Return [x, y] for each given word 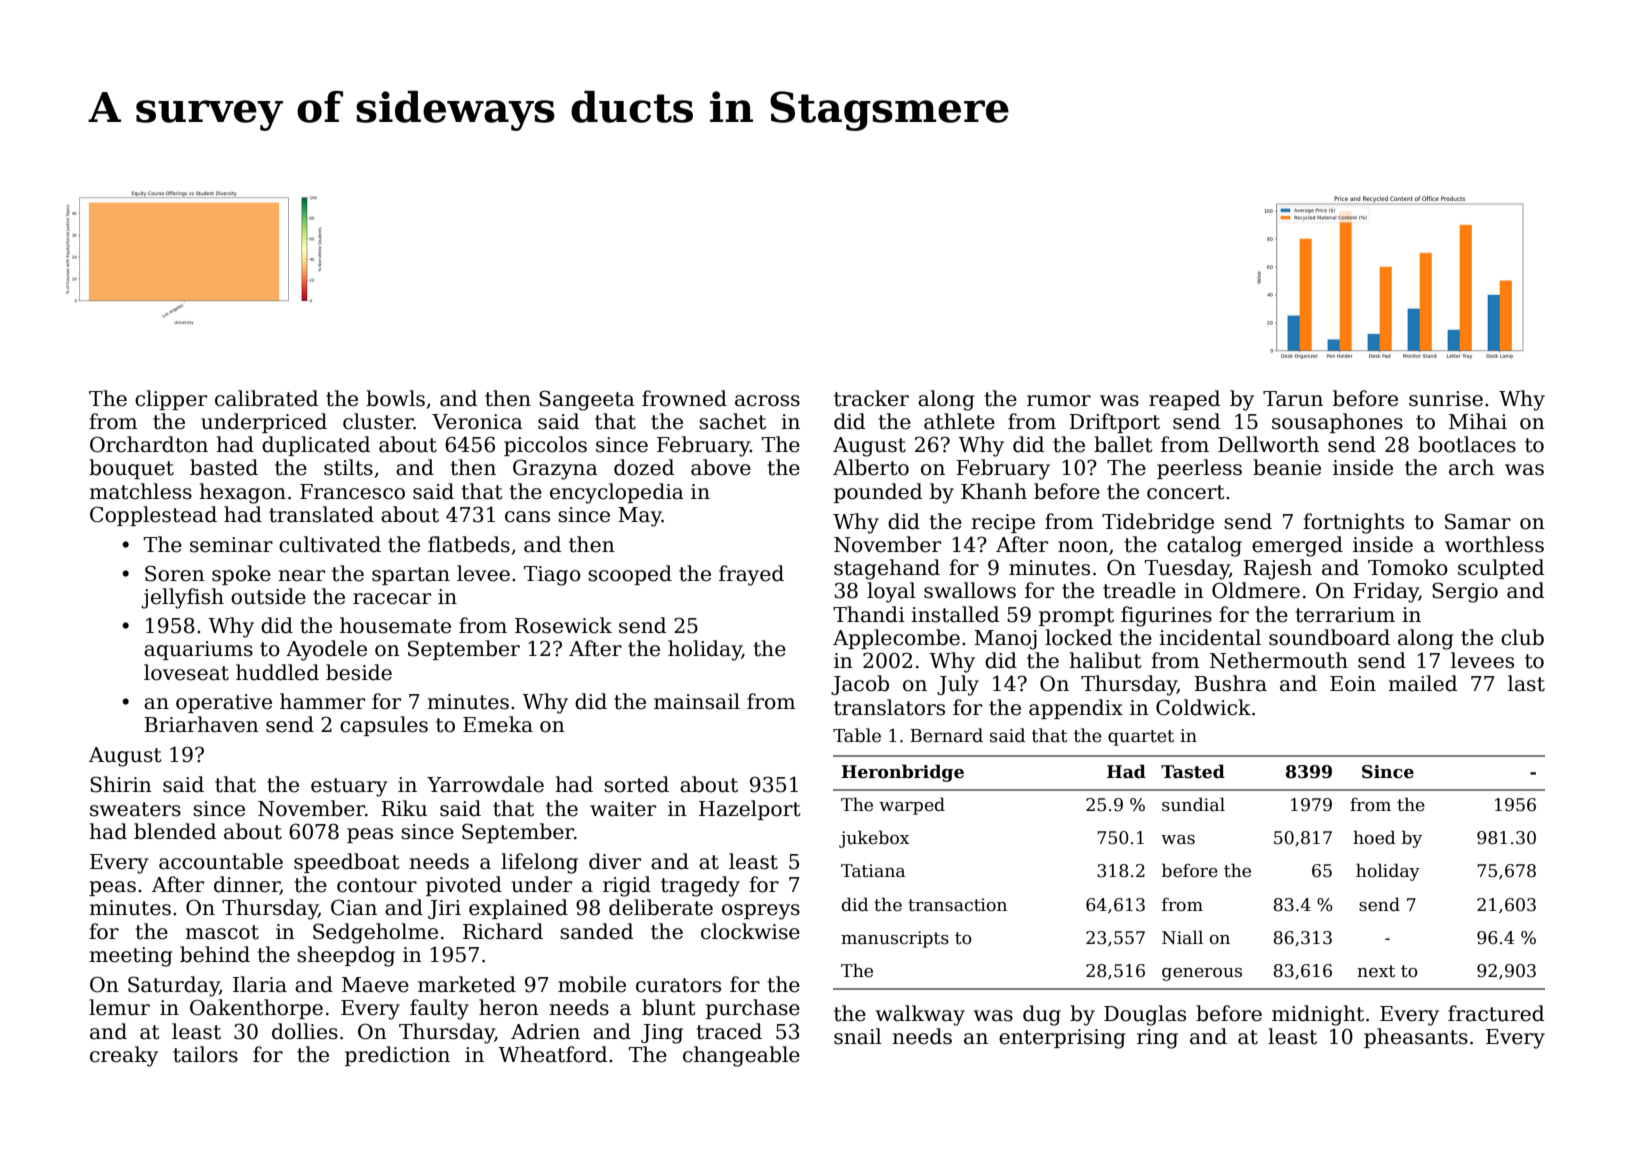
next [1376, 971]
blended [175, 831]
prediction [397, 1056]
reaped [1184, 400]
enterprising [1062, 1039]
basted [224, 467]
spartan [411, 576]
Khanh [994, 491]
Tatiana [873, 871]
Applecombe [896, 639]
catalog [1204, 546]
